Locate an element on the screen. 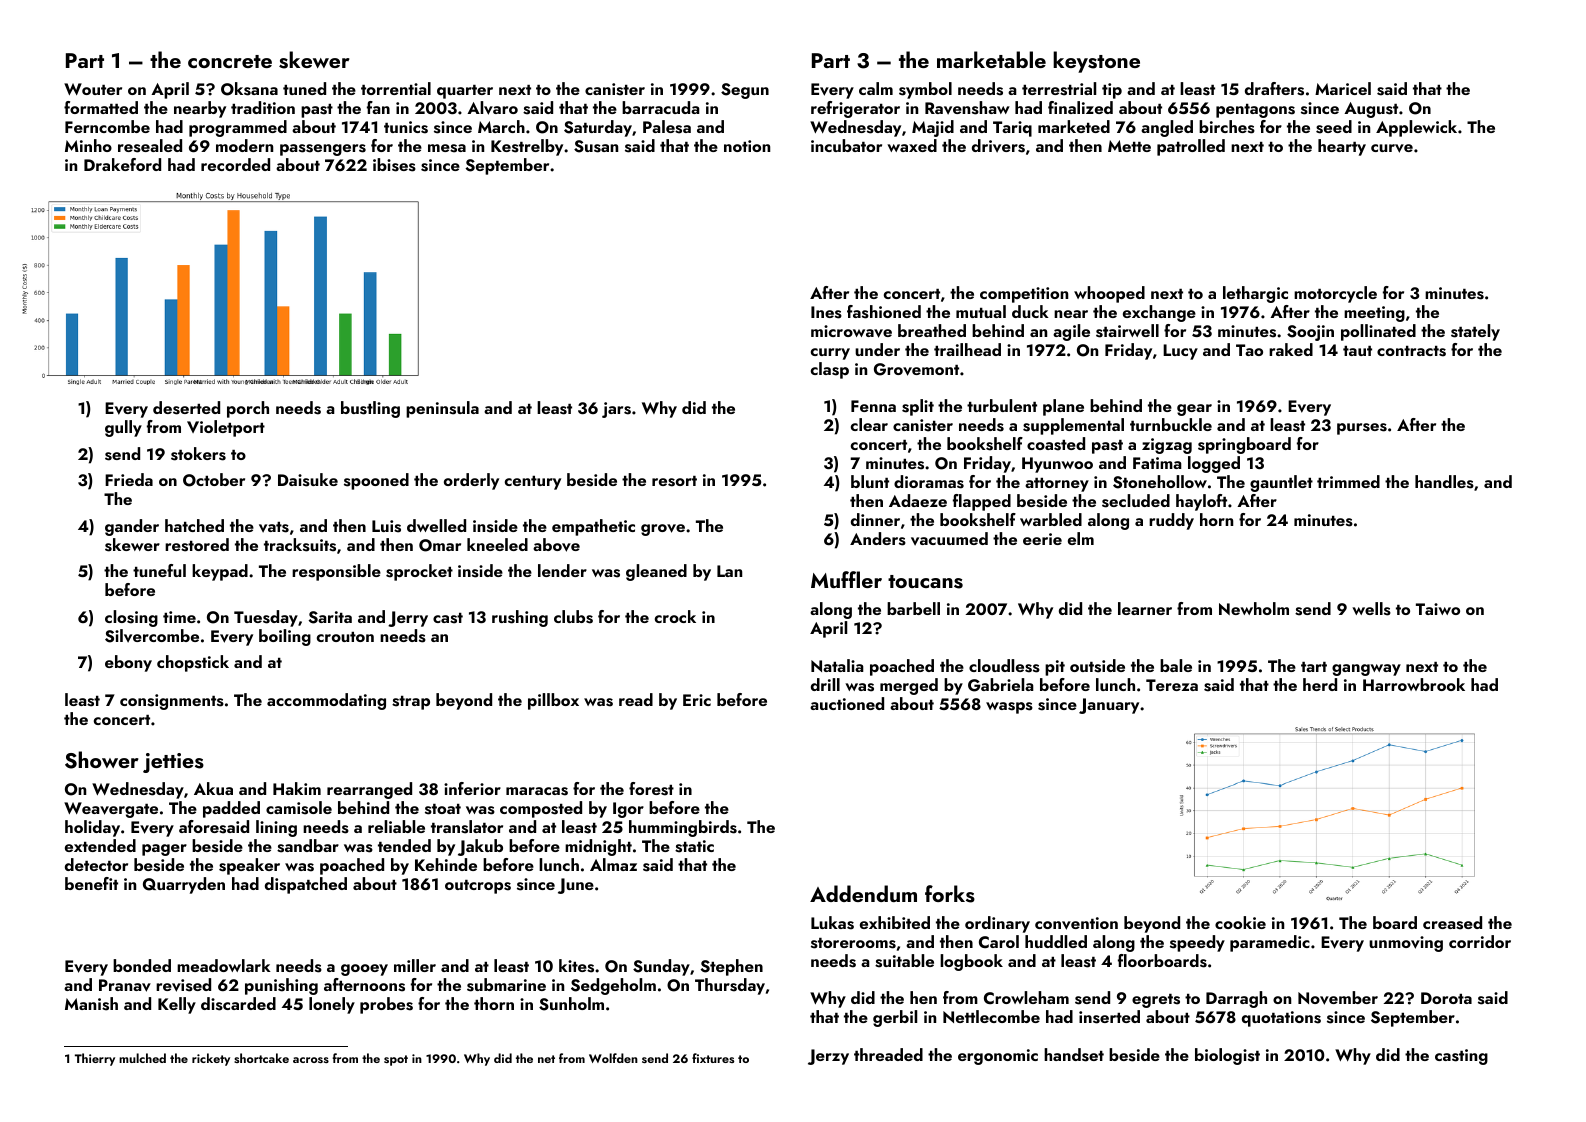 The height and width of the screenshot is (1122, 1586). maracas is located at coordinates (537, 791).
